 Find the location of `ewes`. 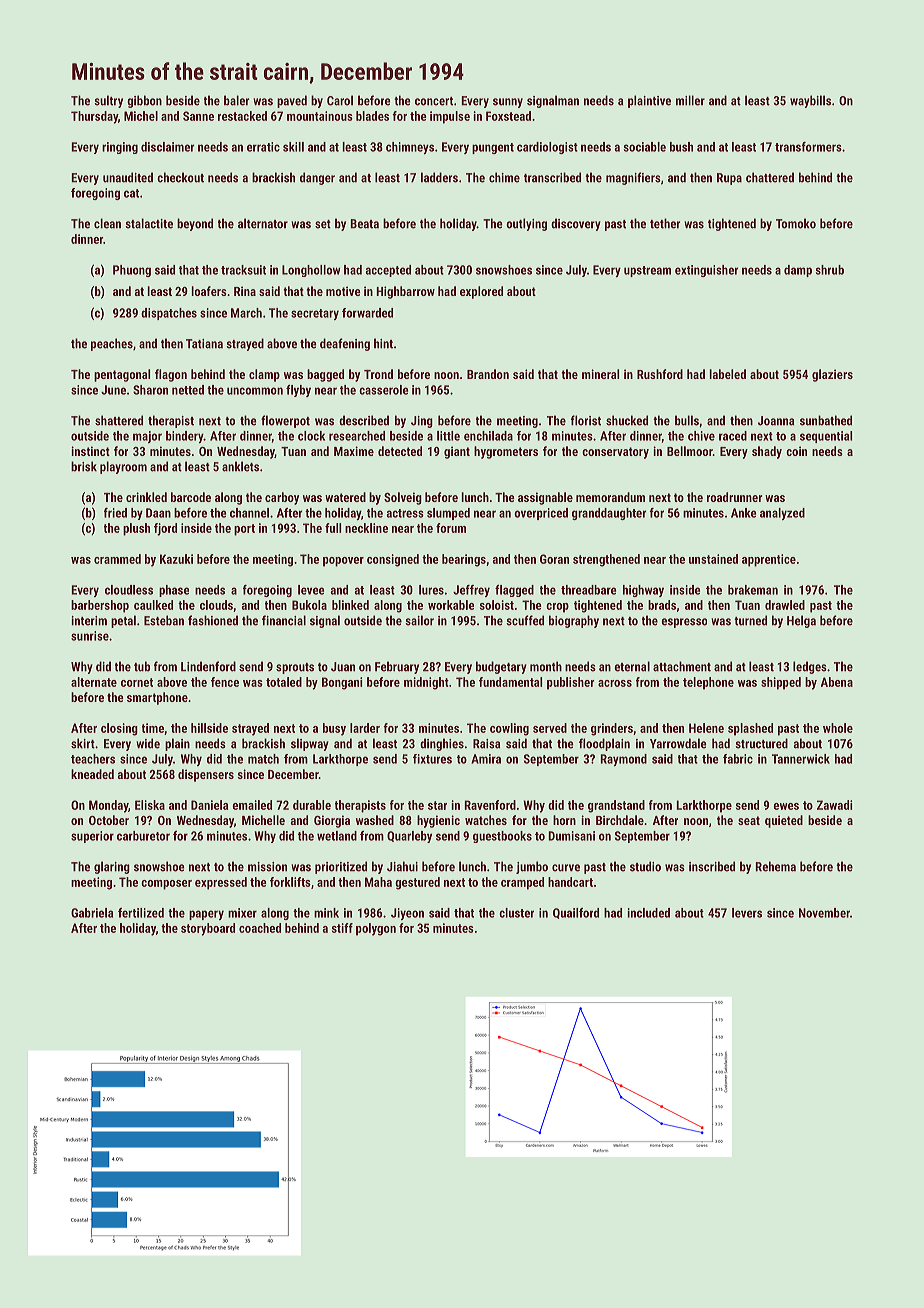

ewes is located at coordinates (786, 806).
